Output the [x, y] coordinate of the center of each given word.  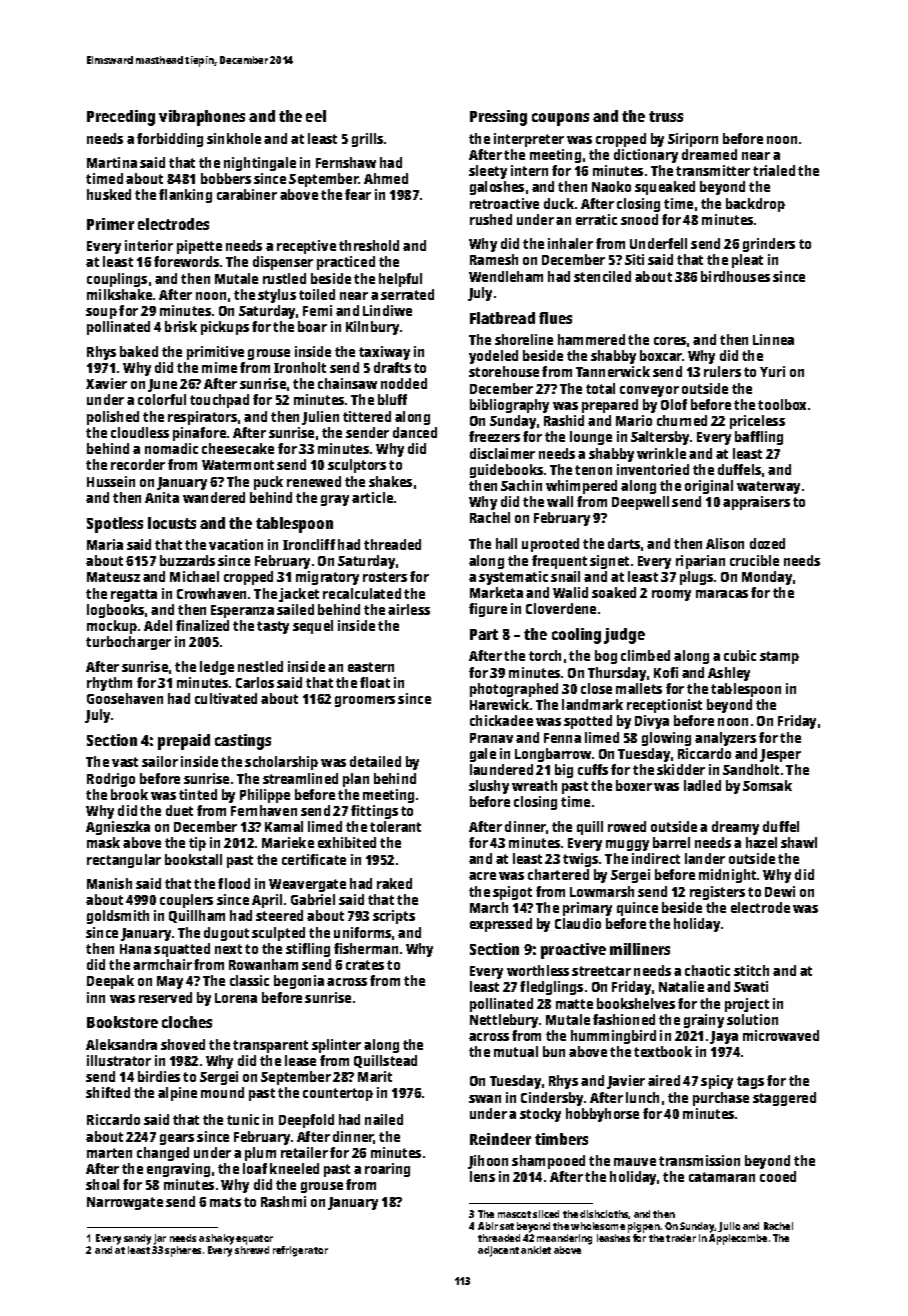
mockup [112, 627]
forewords [186, 261]
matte [574, 1004]
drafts [392, 367]
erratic [596, 219]
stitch [751, 970]
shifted [108, 1092]
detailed [375, 761]
